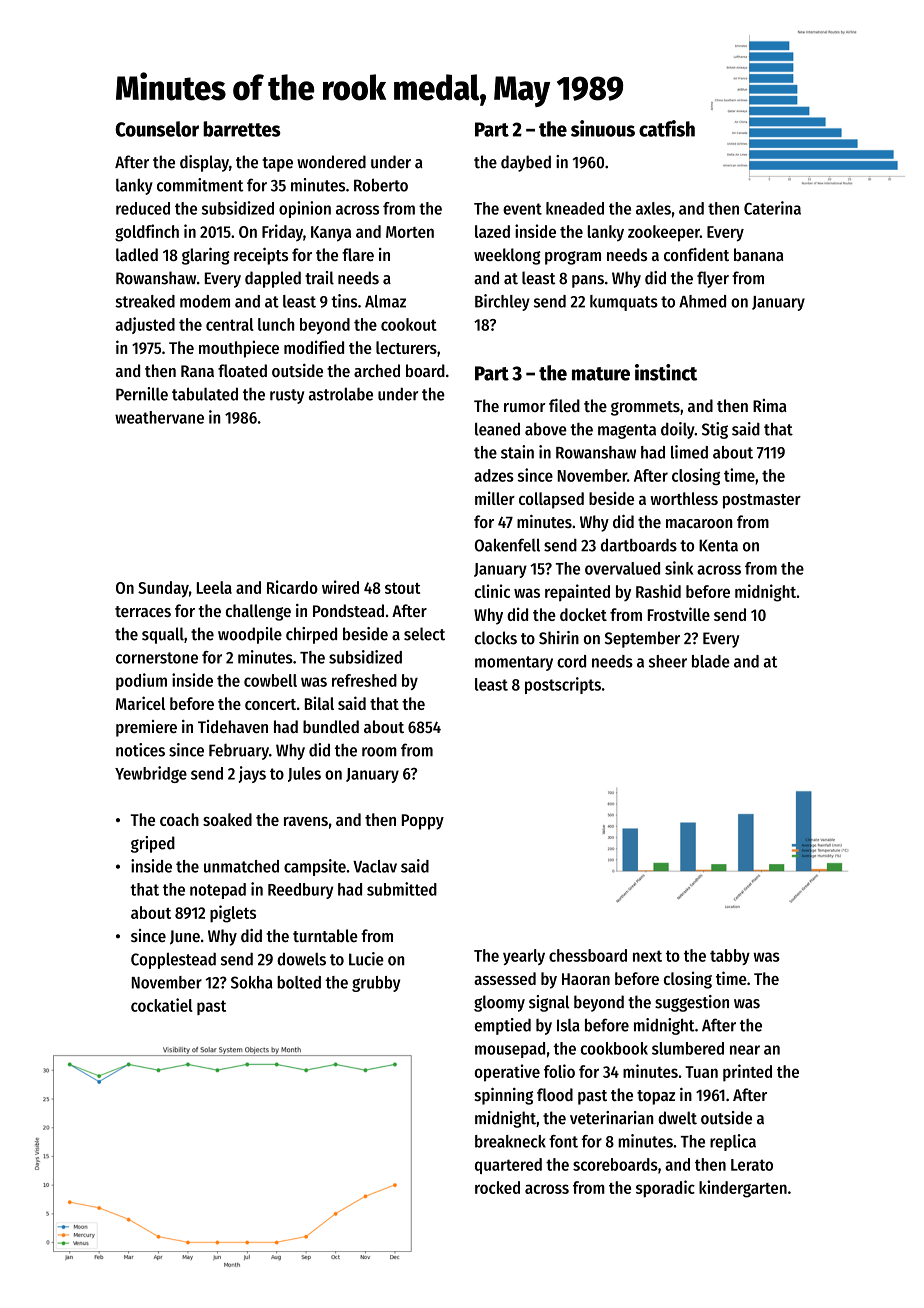 This page has width=924, height=1308. Describe the element at coordinates (665, 1189) in the page. I see `sporadic` at that location.
